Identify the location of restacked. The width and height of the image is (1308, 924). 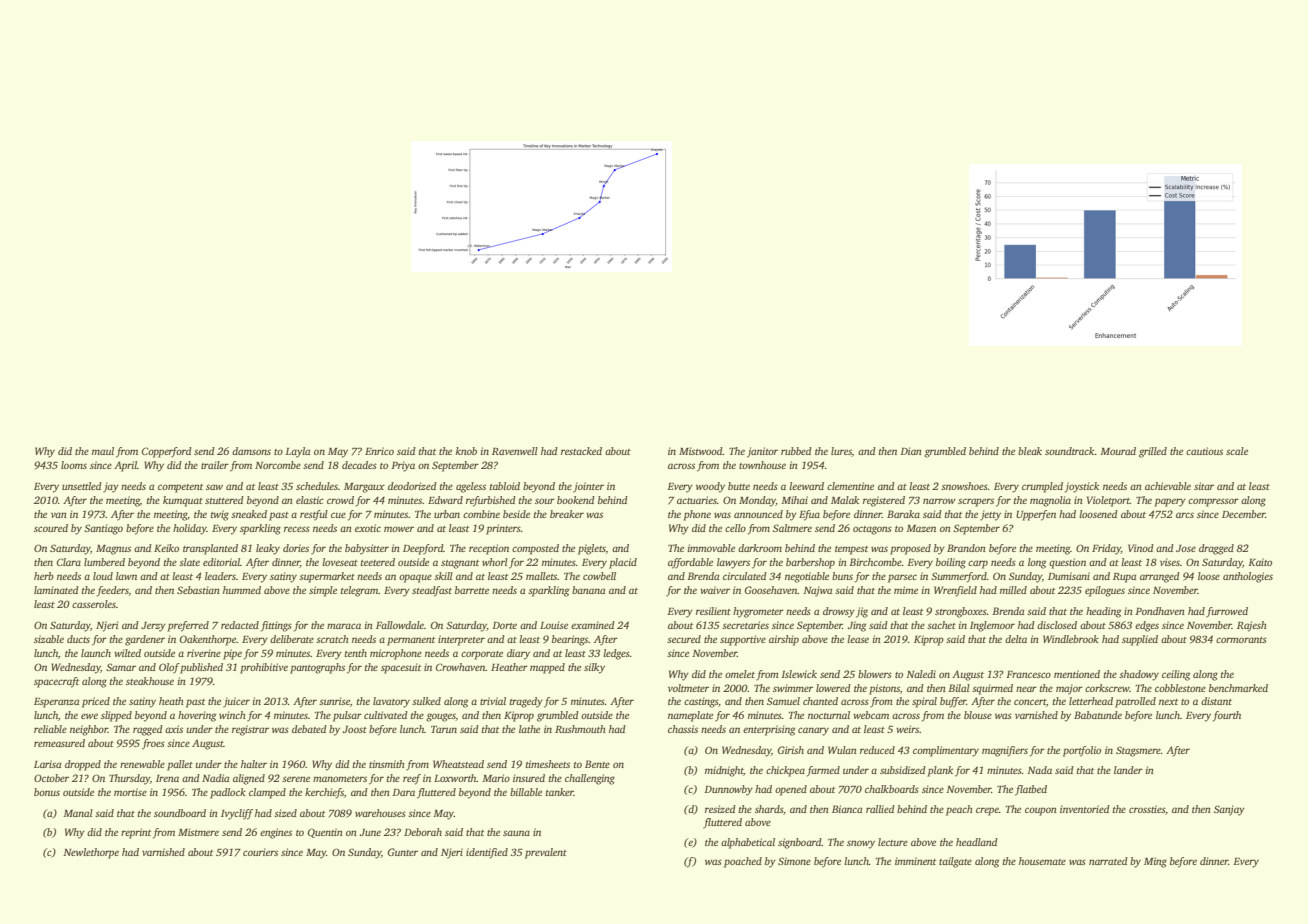
(581, 451).
